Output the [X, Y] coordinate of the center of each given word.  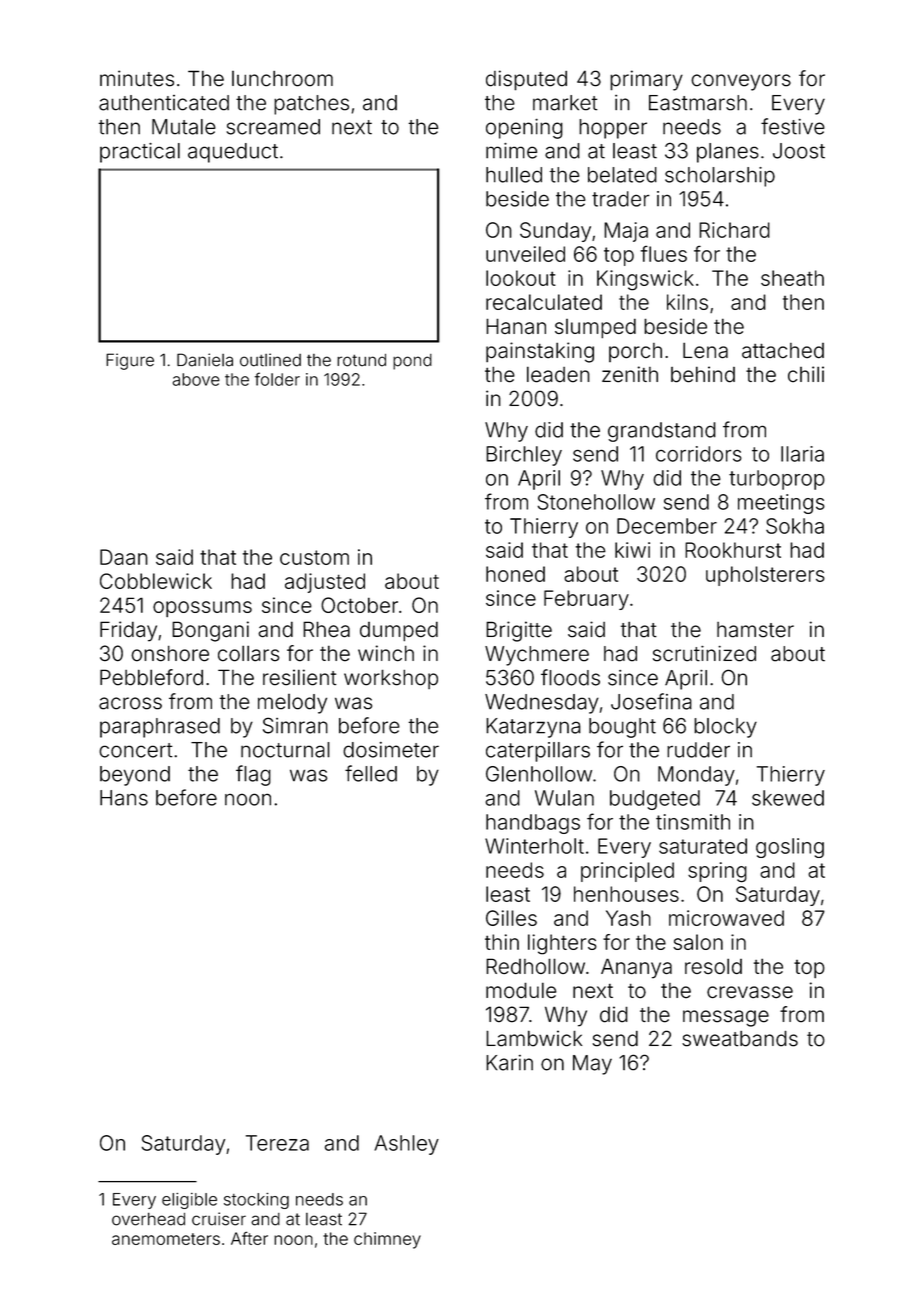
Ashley [406, 1145]
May [592, 1065]
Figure [130, 361]
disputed [526, 80]
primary [646, 80]
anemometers [166, 1239]
